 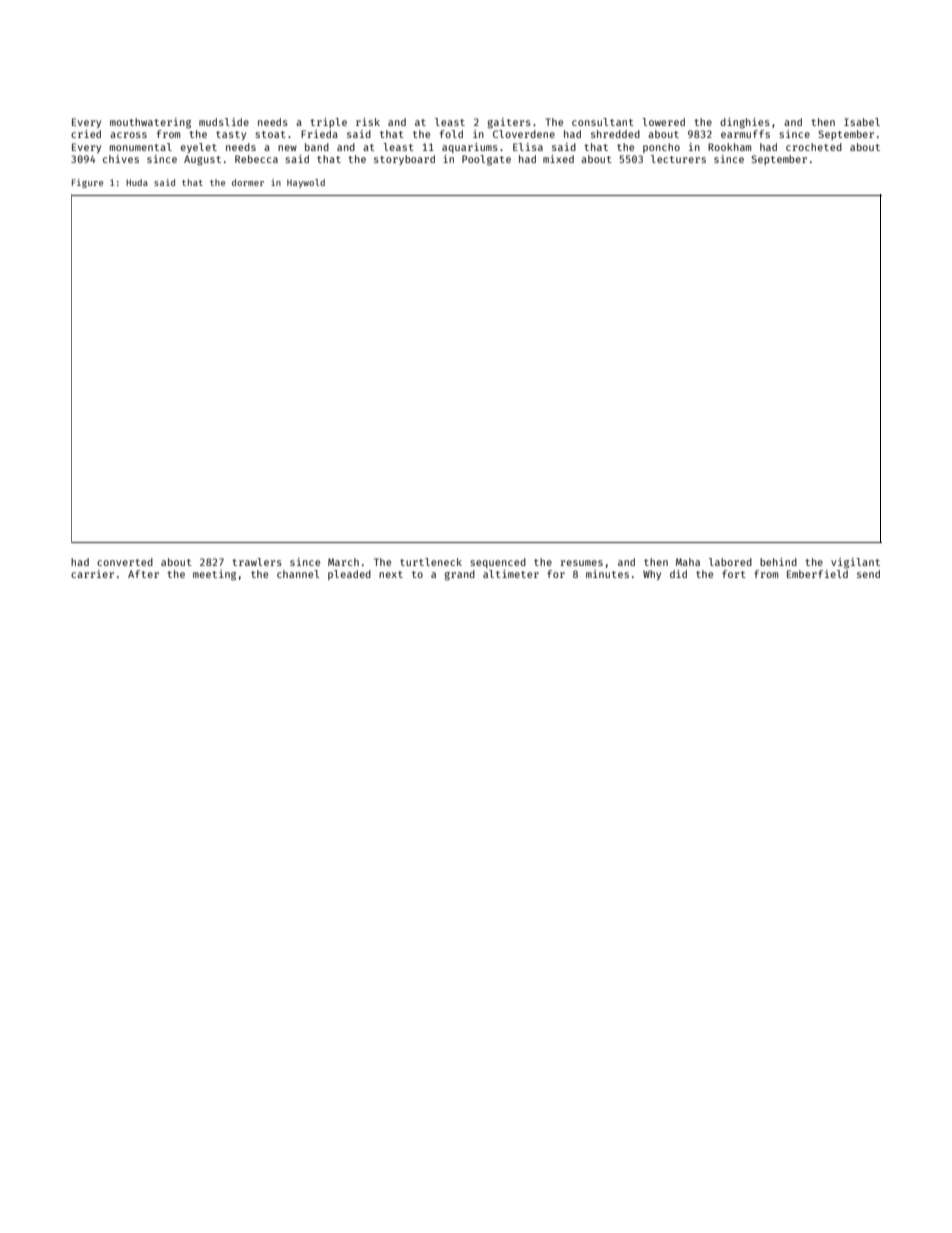 I want to click on sequenced, so click(x=498, y=563).
